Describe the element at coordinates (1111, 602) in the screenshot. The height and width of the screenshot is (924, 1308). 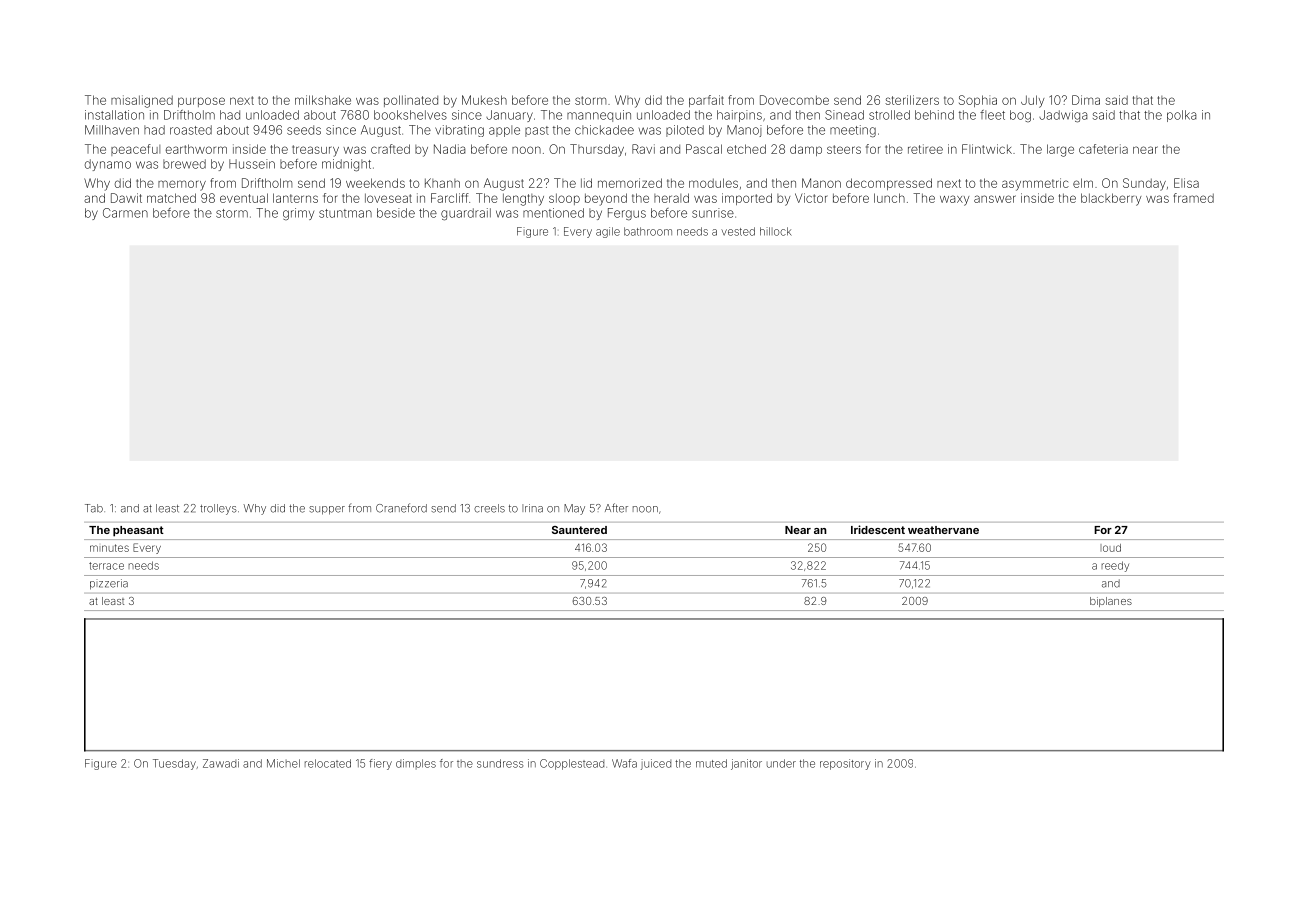
I see `biplanes` at that location.
